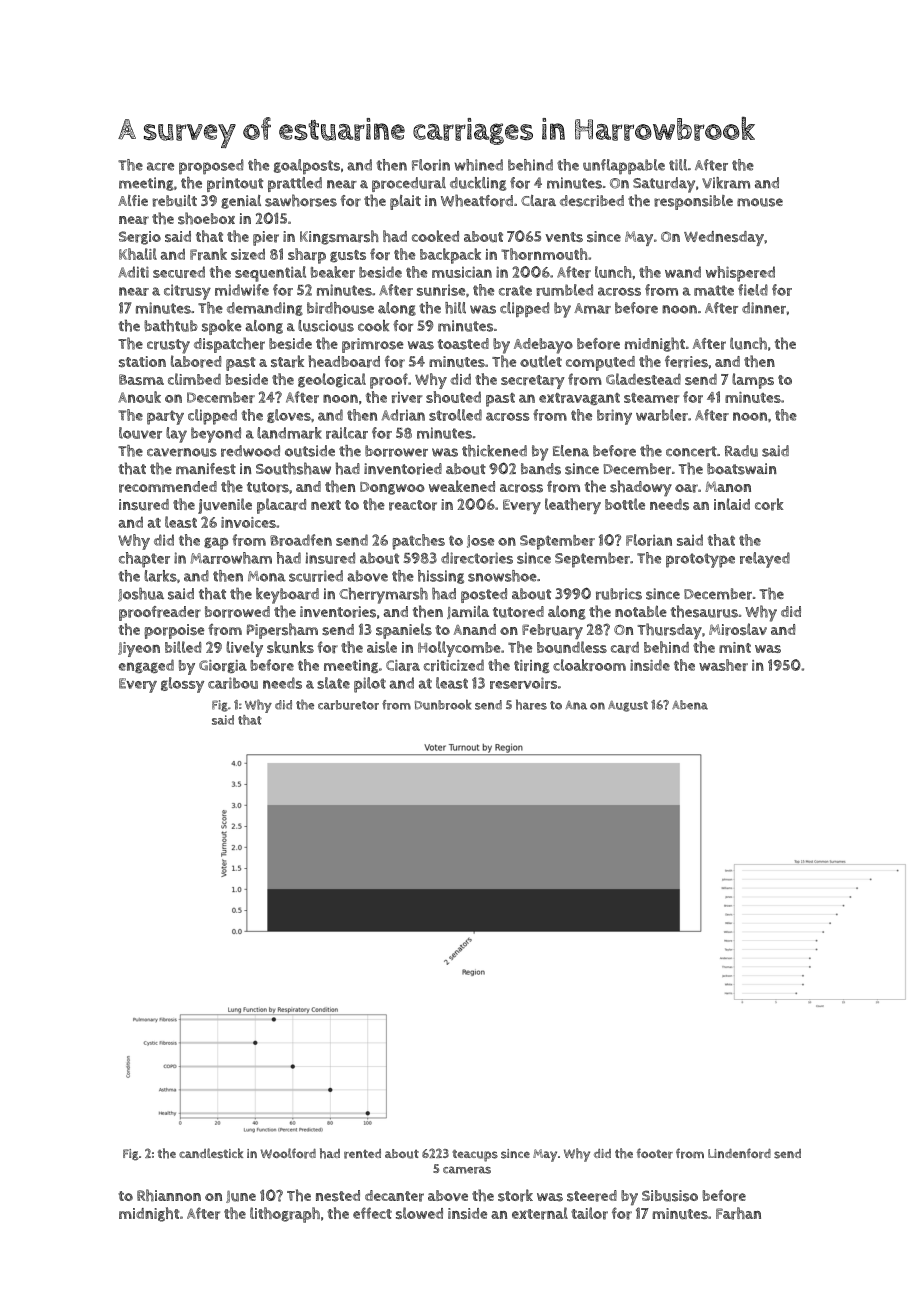  Describe the element at coordinates (690, 705) in the document. I see `Abena` at that location.
